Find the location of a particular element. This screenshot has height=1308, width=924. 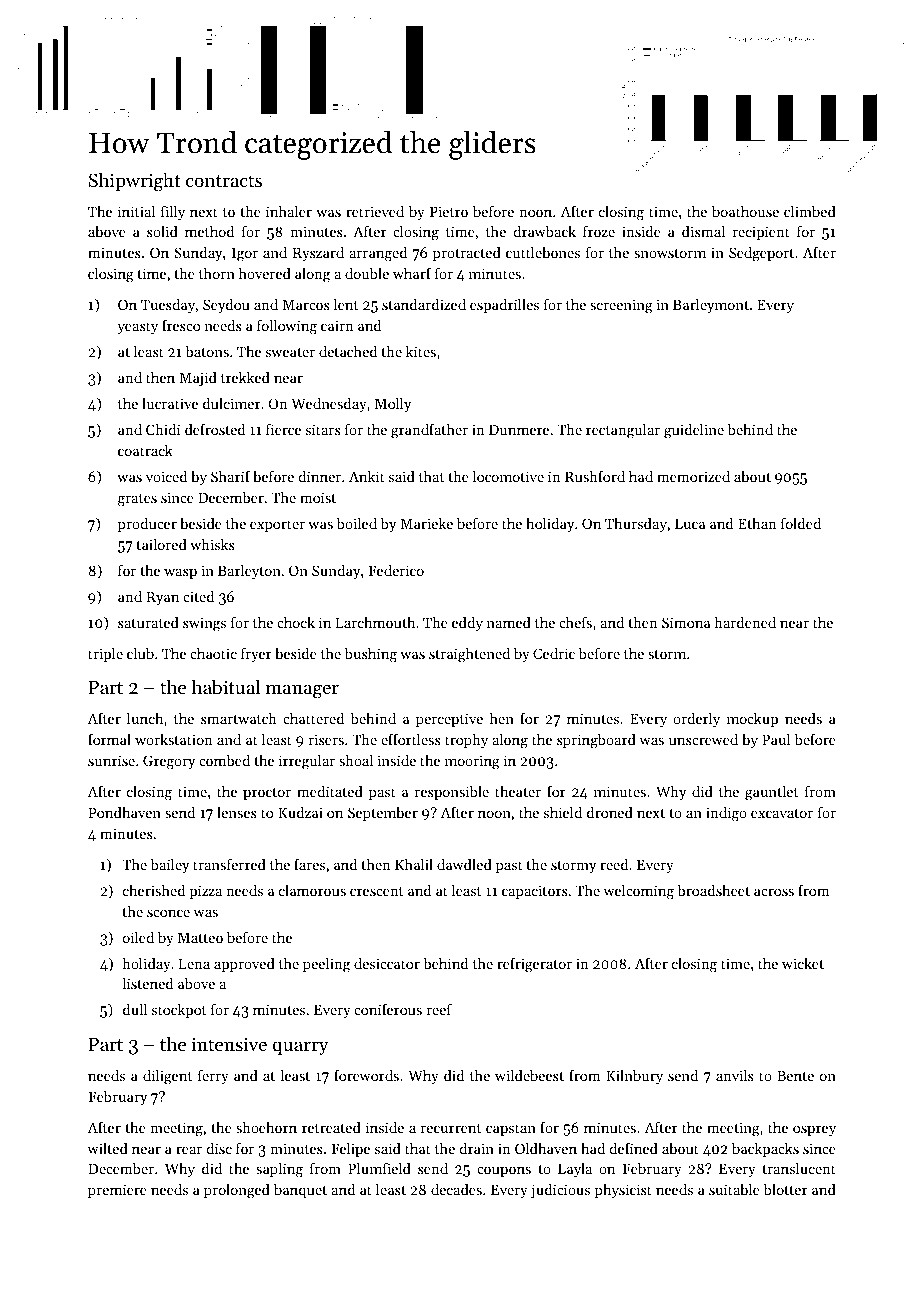

Molly is located at coordinates (393, 405).
